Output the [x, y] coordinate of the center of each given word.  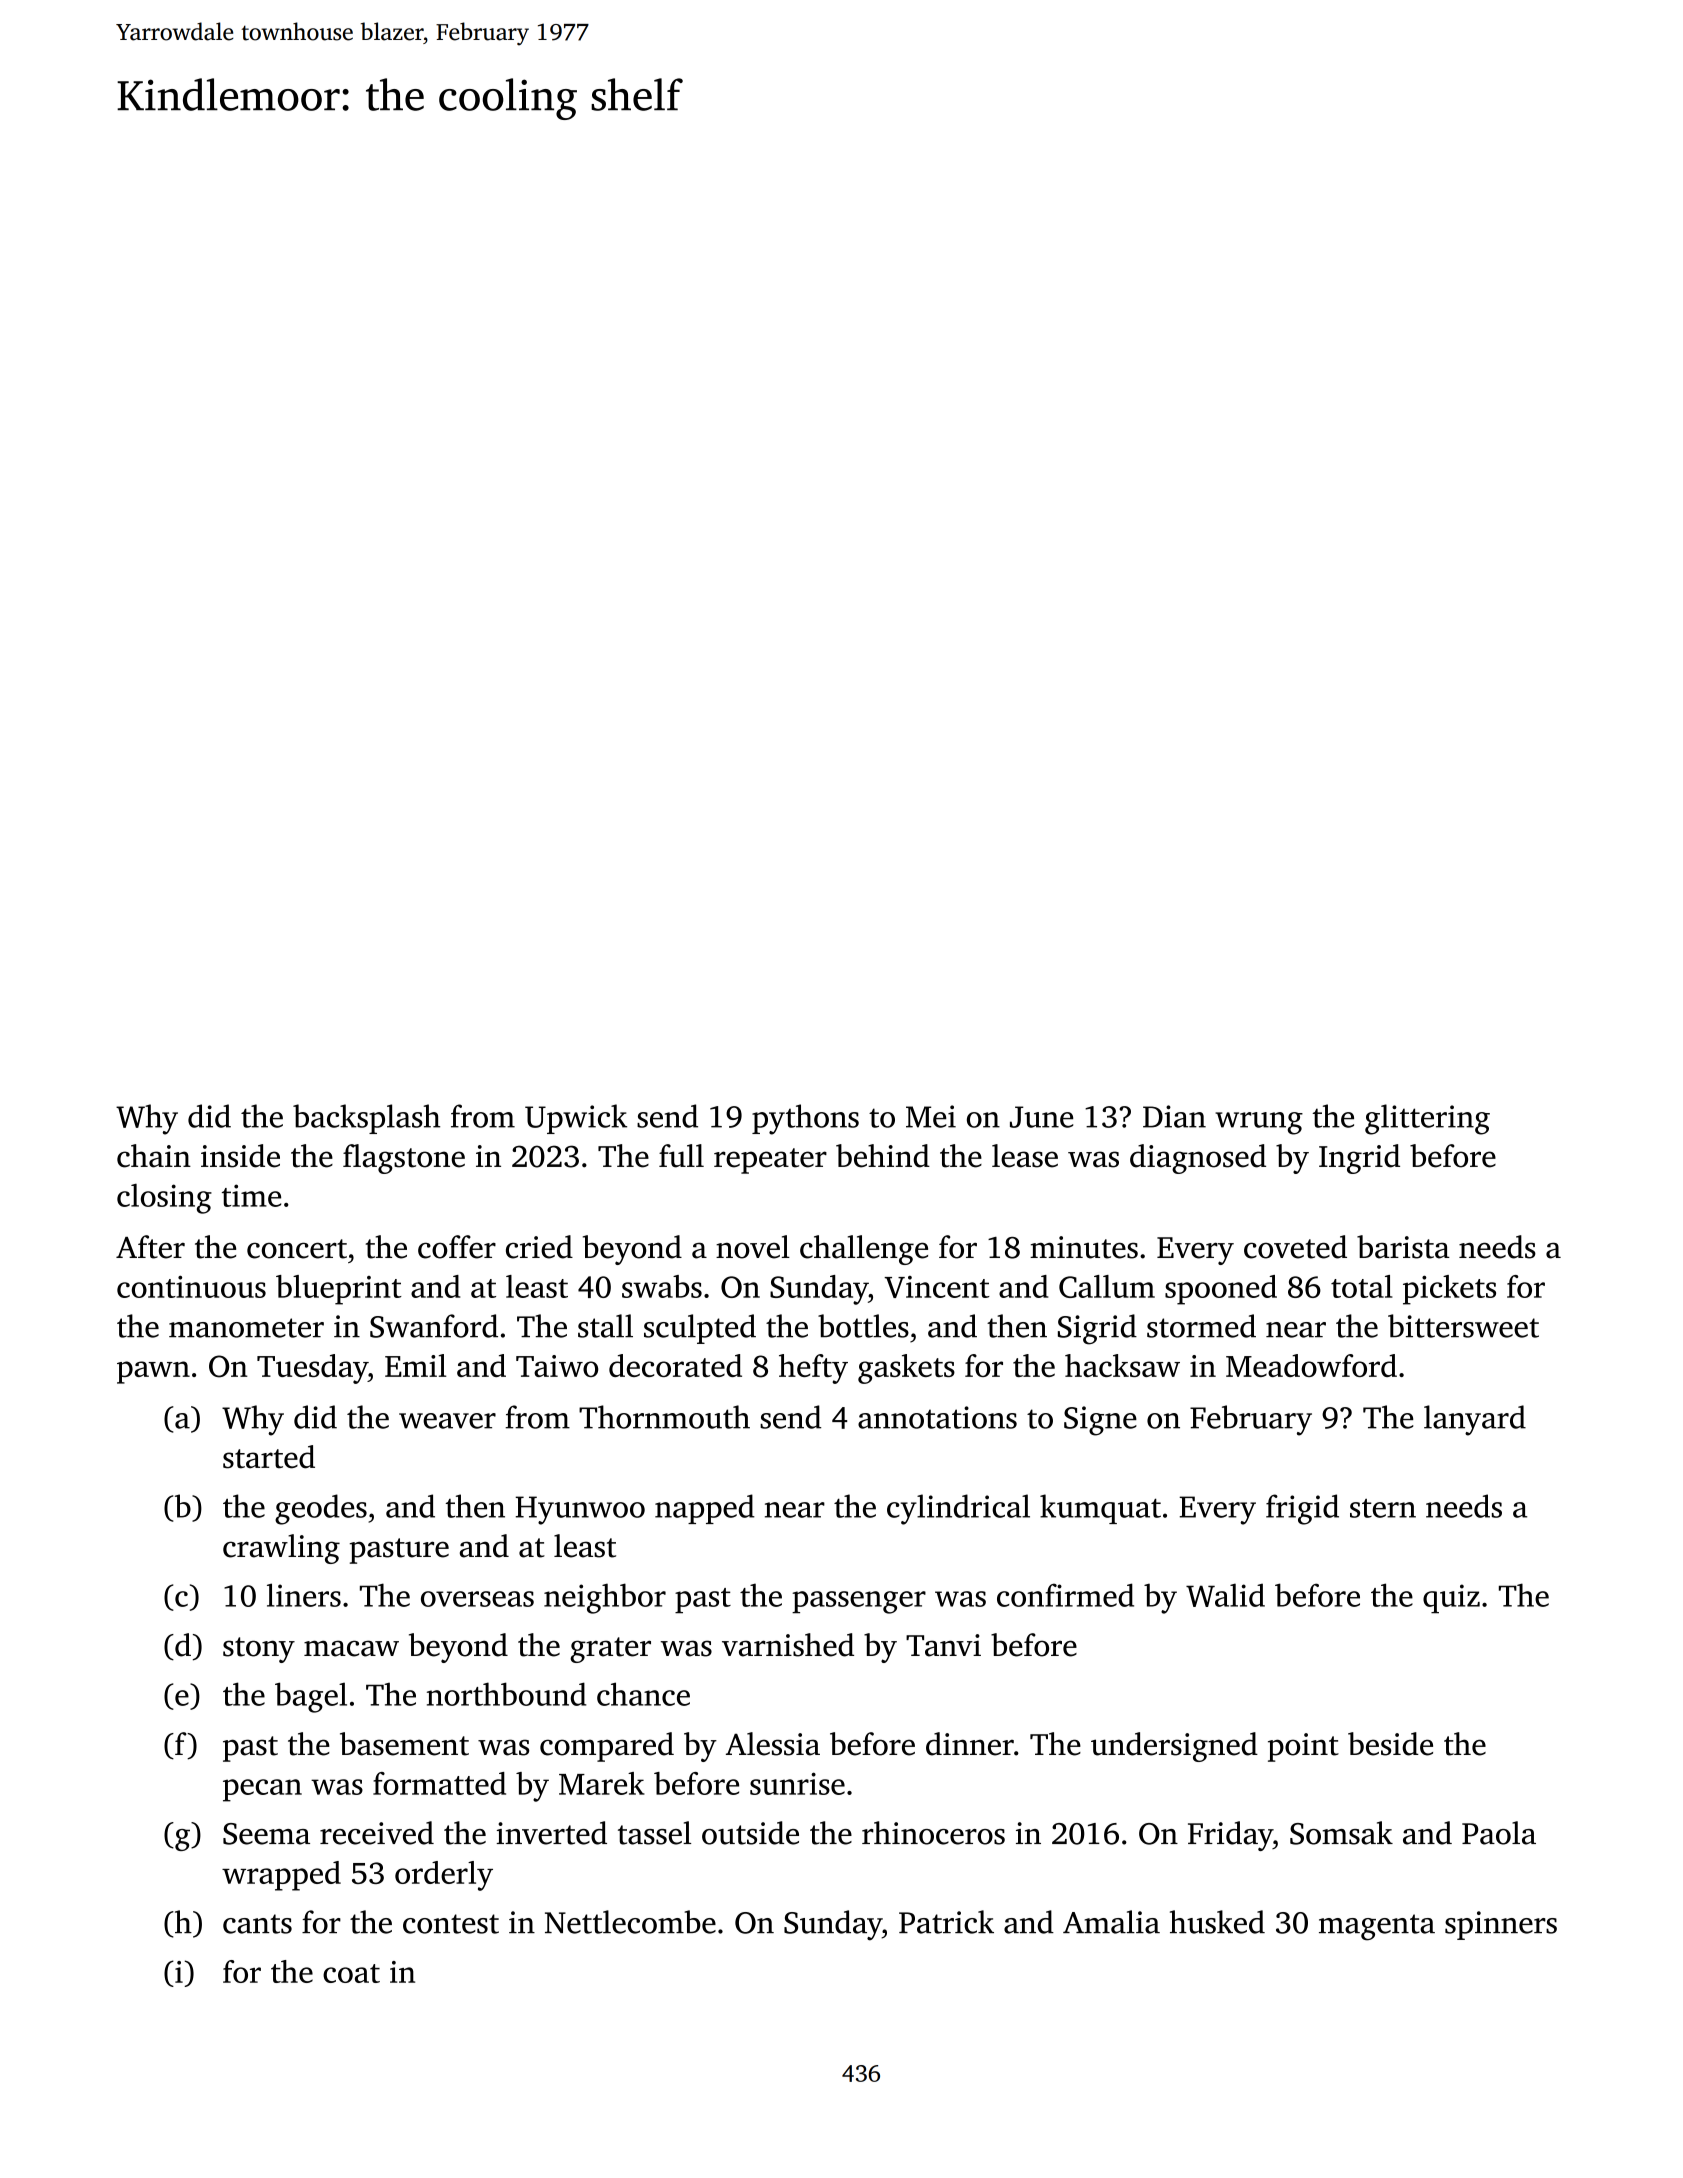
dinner [970, 1744]
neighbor [605, 1598]
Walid [1225, 1595]
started [269, 1457]
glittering [1427, 1119]
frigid [1302, 1509]
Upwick [576, 1119]
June [1041, 1117]
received [377, 1833]
